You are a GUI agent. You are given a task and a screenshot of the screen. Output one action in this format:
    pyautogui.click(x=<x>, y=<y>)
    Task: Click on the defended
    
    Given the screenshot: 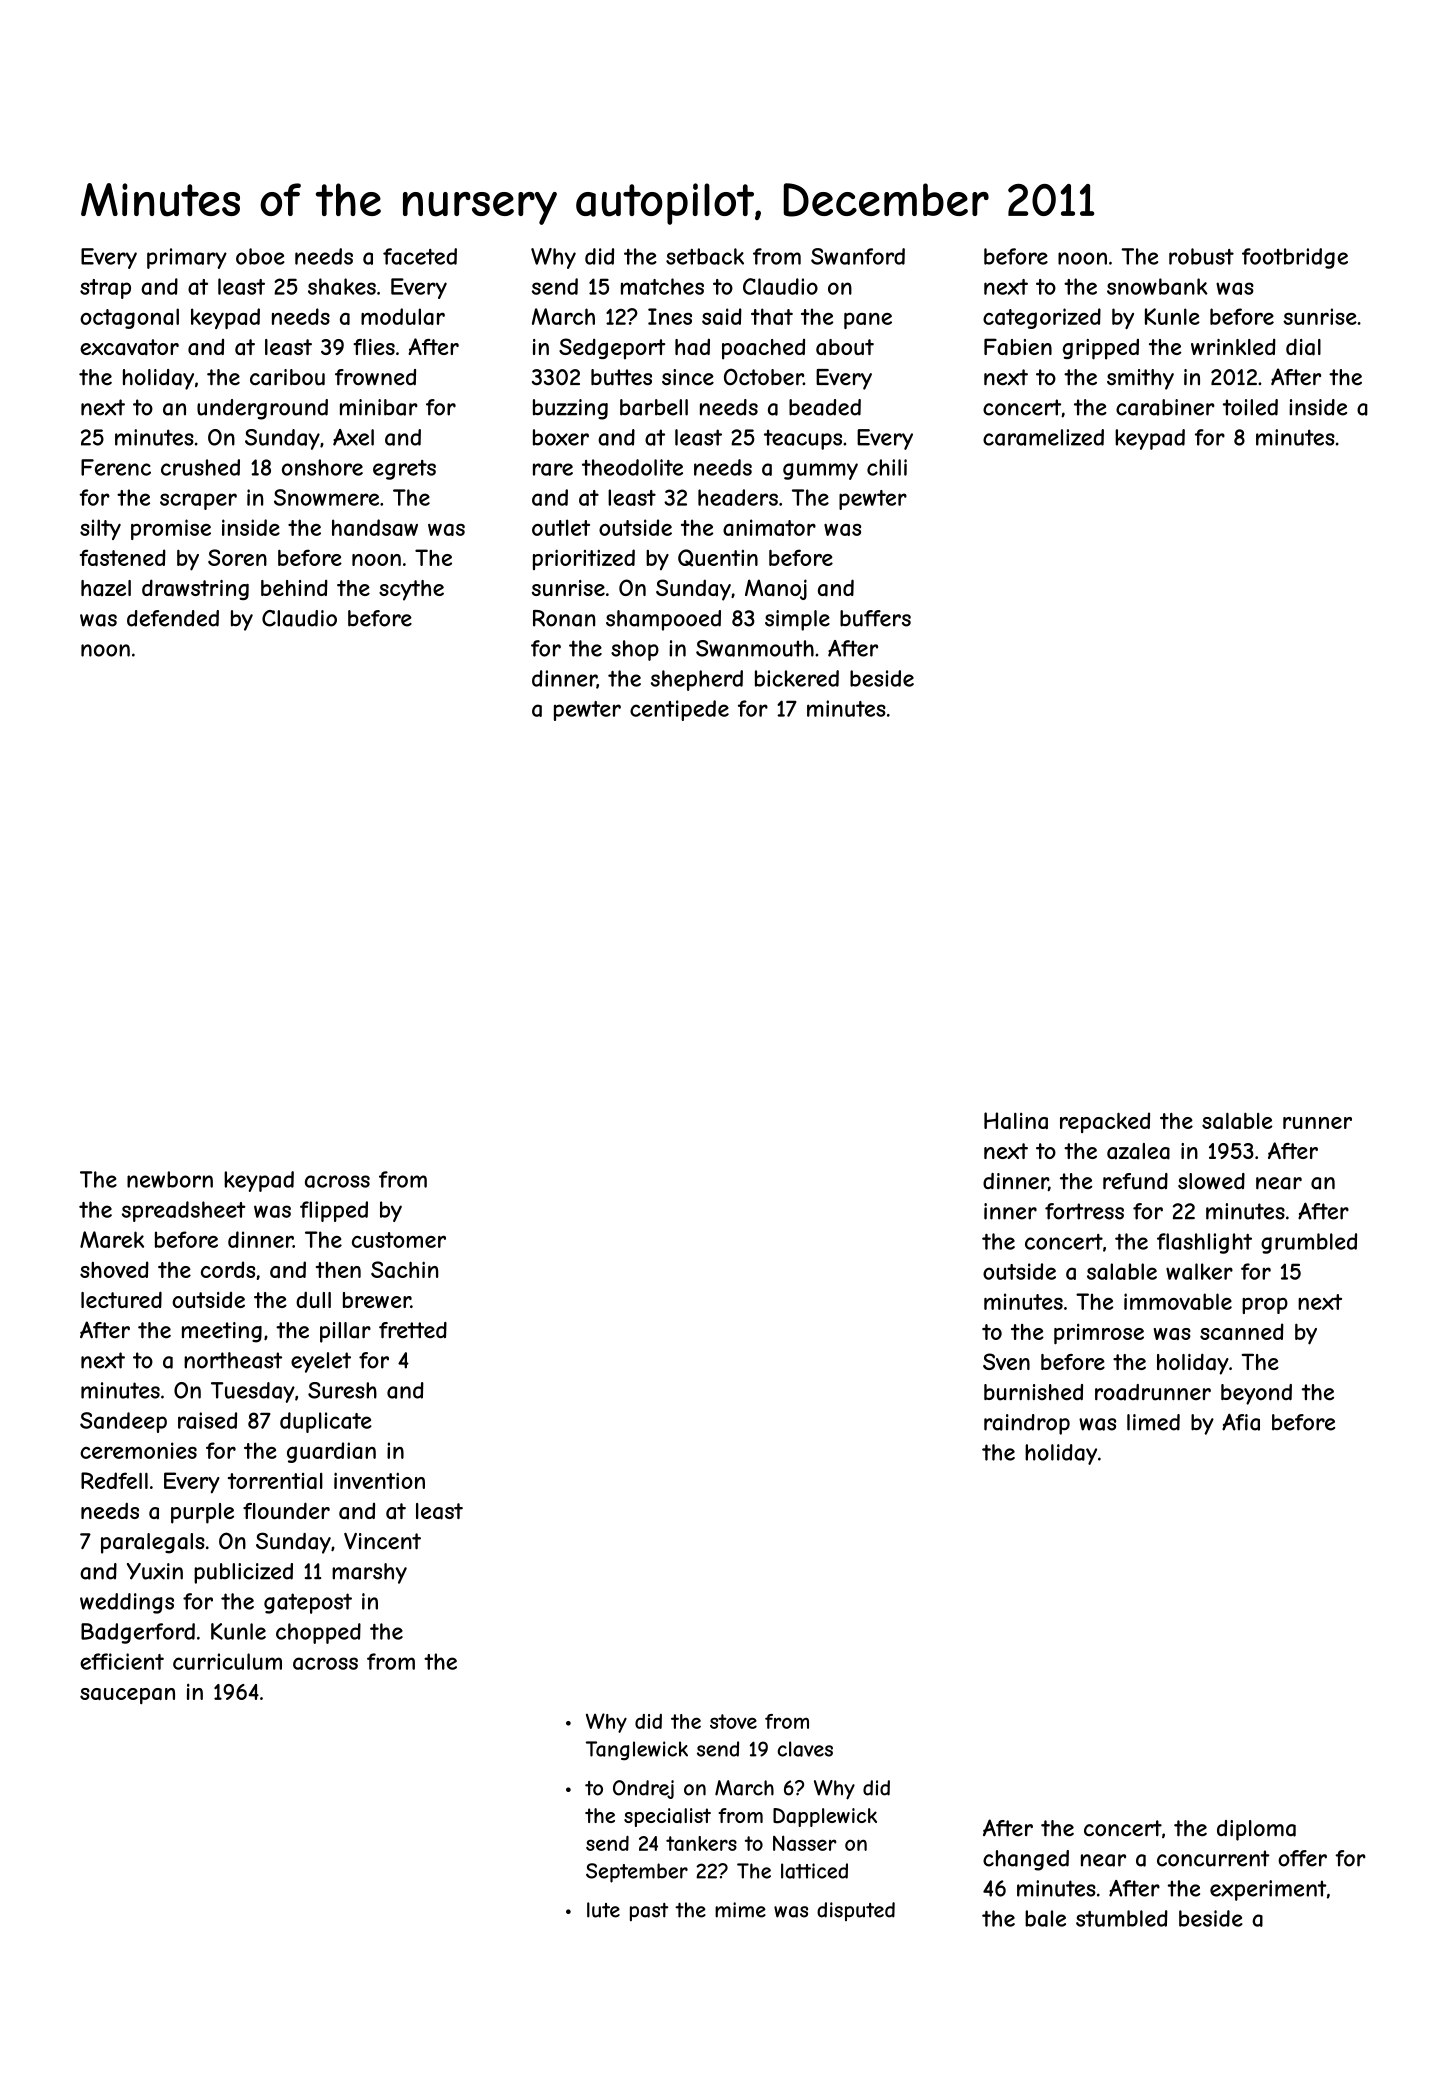 What is the action you would take?
    pyautogui.click(x=173, y=618)
